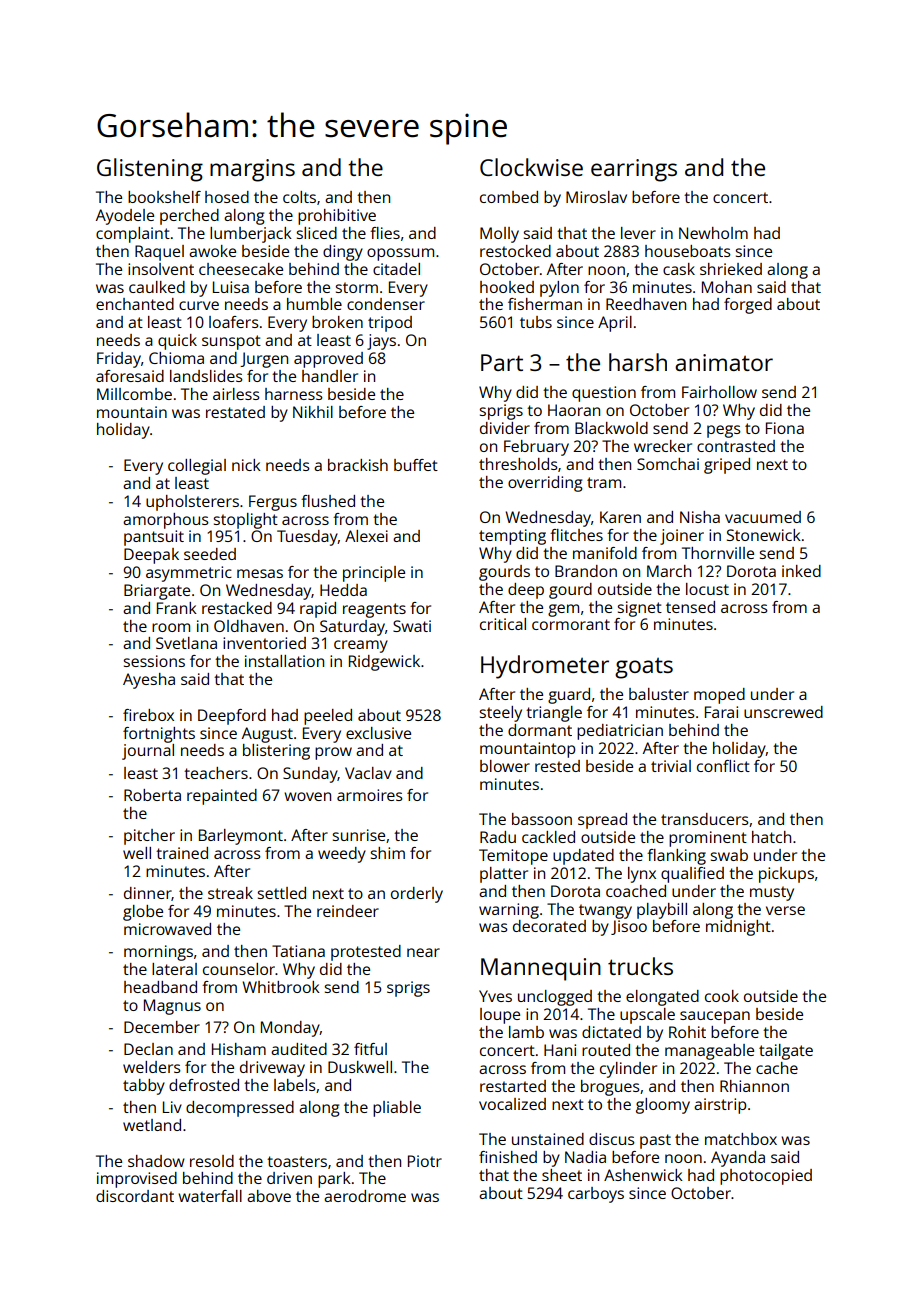 The height and width of the screenshot is (1308, 924). Describe the element at coordinates (157, 592) in the screenshot. I see `Briargate` at that location.
